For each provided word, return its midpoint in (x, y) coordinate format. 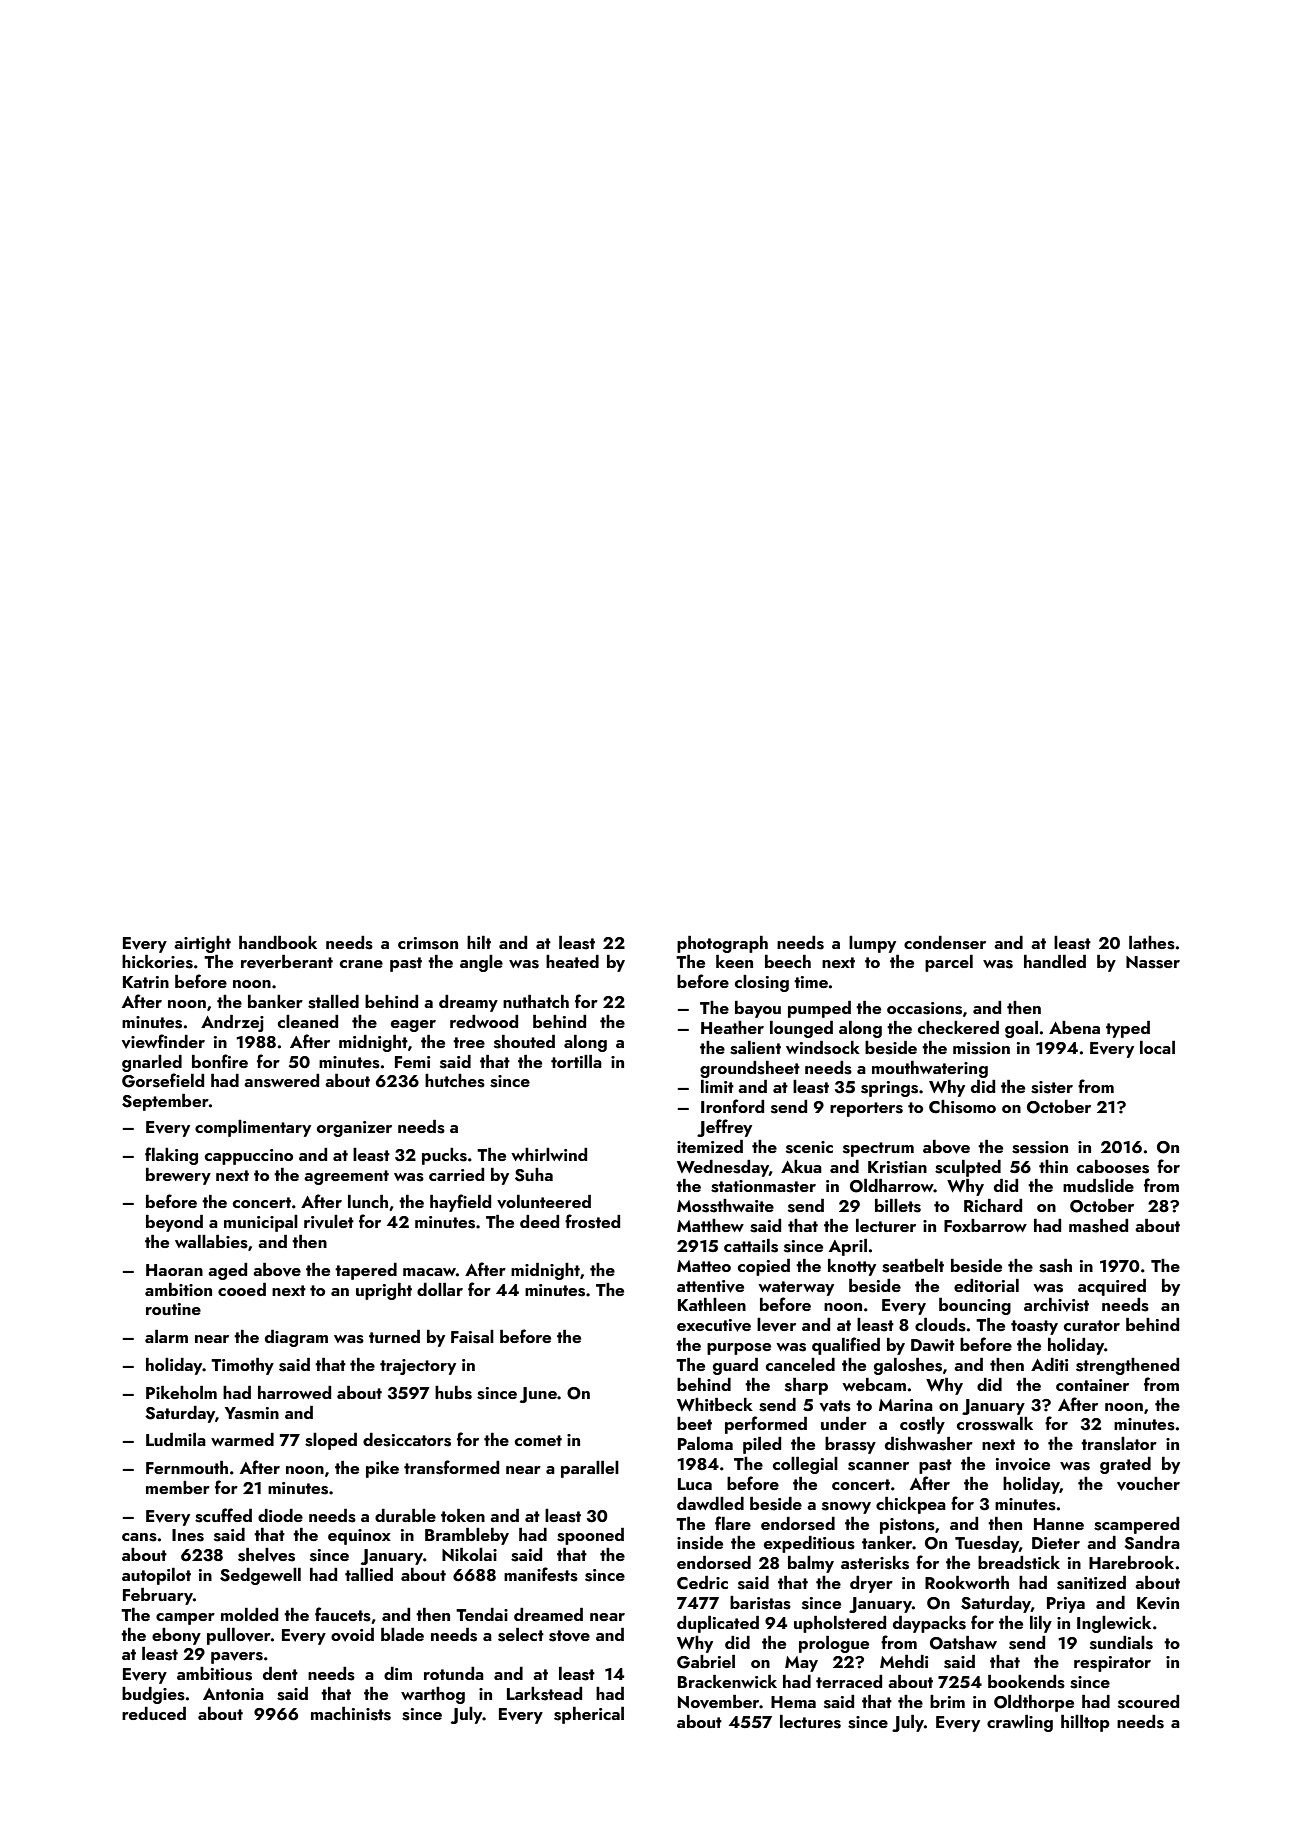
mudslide (1098, 1186)
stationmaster (763, 1186)
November (719, 1702)
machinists (351, 1714)
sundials (1121, 1643)
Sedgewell (260, 1576)
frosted (592, 1221)
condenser (945, 943)
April (848, 1247)
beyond (174, 1223)
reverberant (287, 962)
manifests (541, 1574)
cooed (242, 1289)
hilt (479, 942)
